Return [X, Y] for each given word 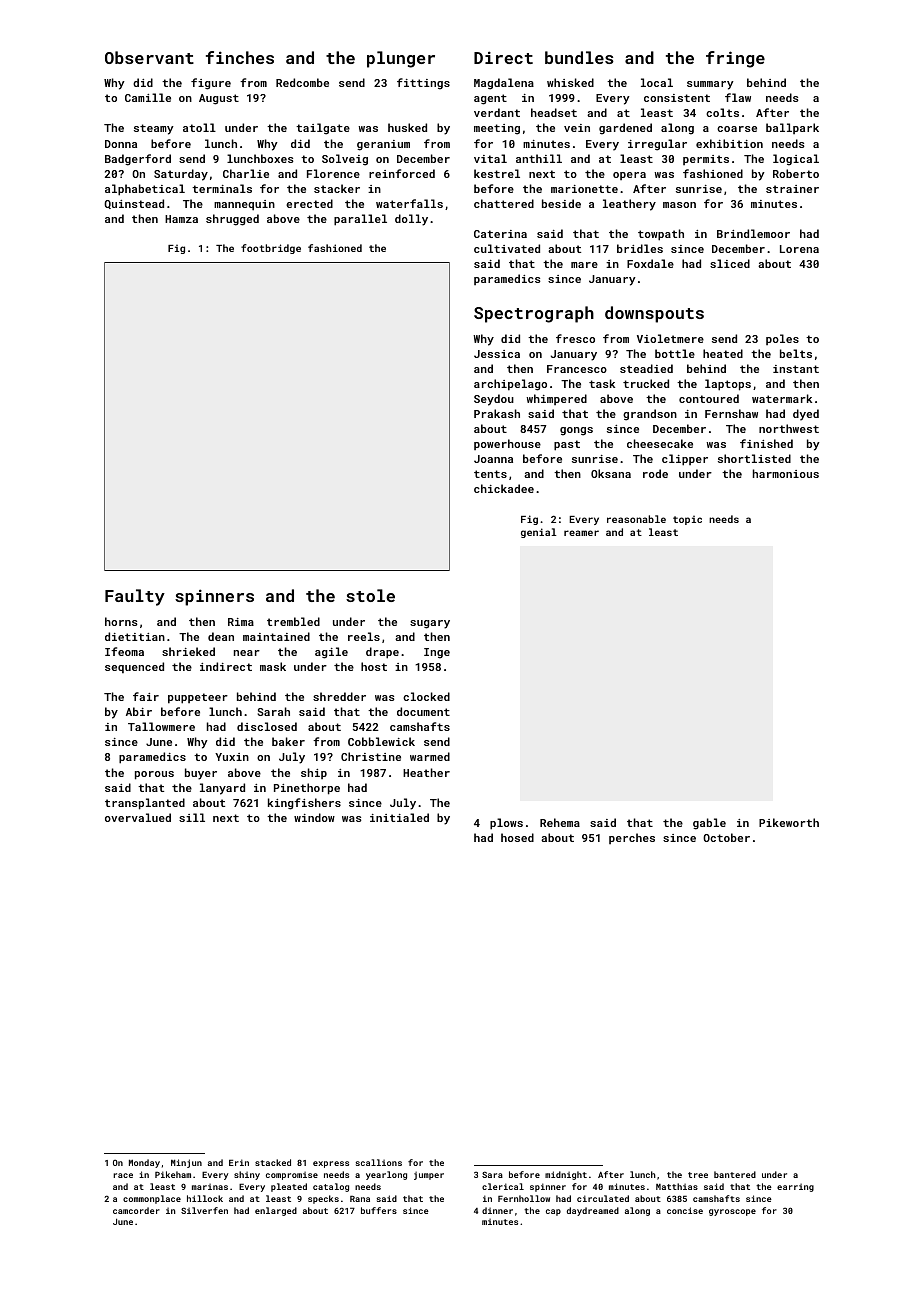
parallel [360, 220]
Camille [148, 97]
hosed [517, 837]
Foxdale [650, 263]
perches [632, 838]
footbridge [271, 249]
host [374, 666]
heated [723, 353]
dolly [411, 220]
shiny [247, 1175]
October [726, 837]
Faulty [135, 597]
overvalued [138, 817]
